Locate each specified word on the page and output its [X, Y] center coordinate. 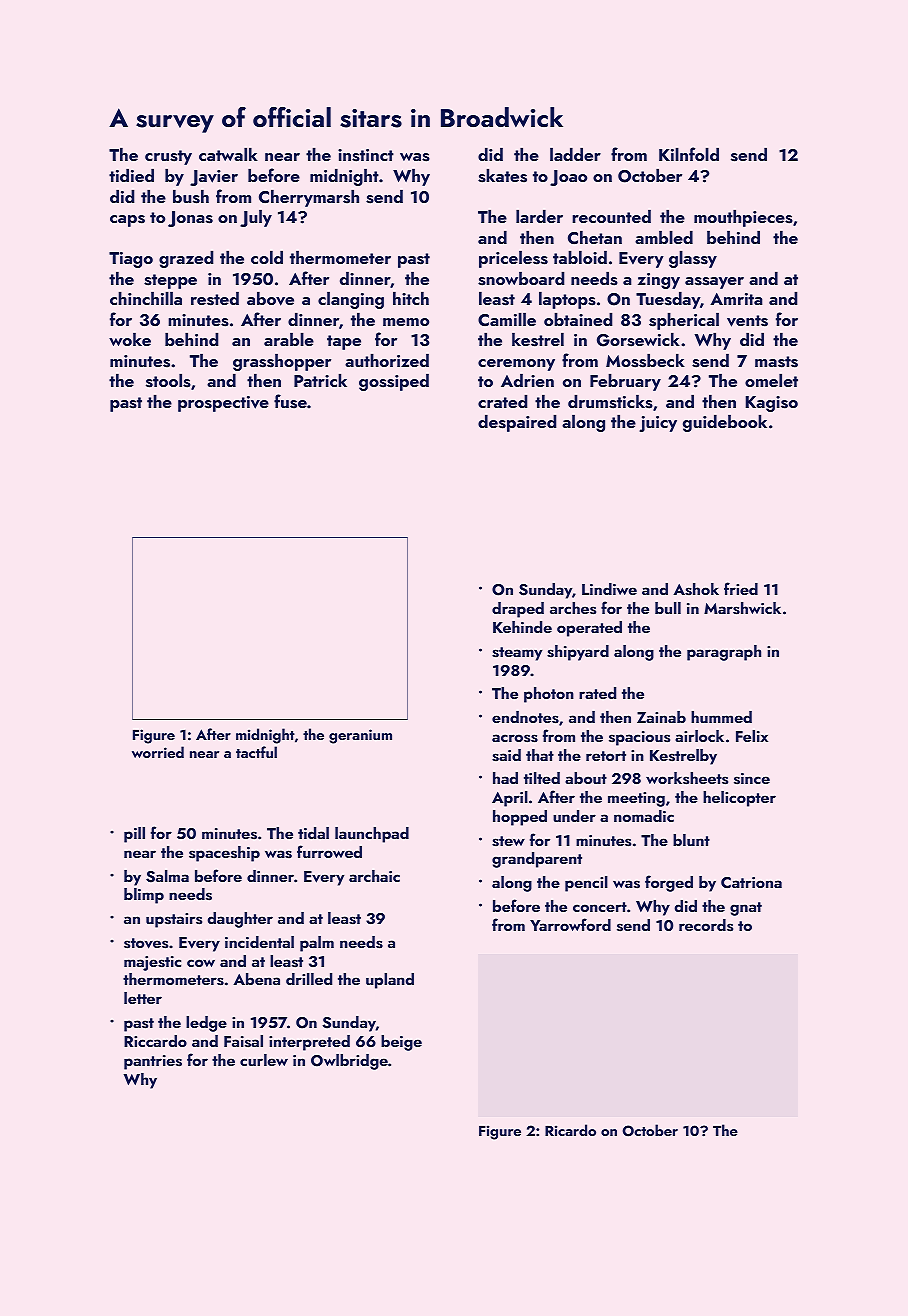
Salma [167, 876]
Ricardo [570, 1130]
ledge [206, 1024]
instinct [366, 155]
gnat [746, 909]
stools [168, 380]
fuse [290, 401]
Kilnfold [689, 154]
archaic [374, 876]
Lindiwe [609, 589]
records [706, 925]
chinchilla [146, 298]
